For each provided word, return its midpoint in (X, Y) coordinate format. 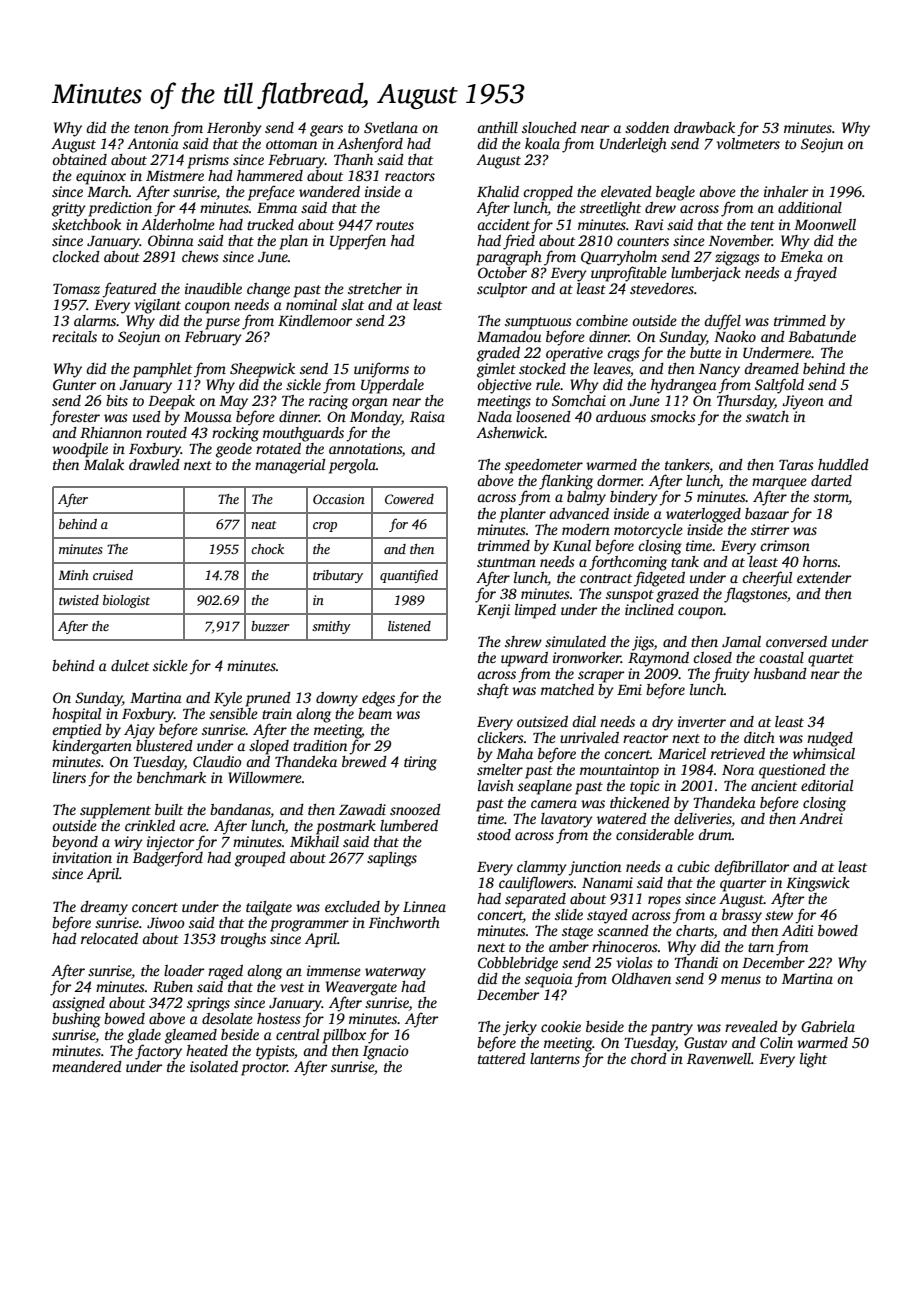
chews (200, 256)
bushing (76, 1020)
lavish (496, 785)
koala (542, 143)
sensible (233, 713)
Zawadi (362, 809)
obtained (79, 159)
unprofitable (629, 274)
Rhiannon (111, 432)
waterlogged (703, 515)
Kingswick (818, 884)
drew (660, 207)
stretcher (375, 288)
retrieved (738, 753)
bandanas (240, 811)
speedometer (544, 466)
